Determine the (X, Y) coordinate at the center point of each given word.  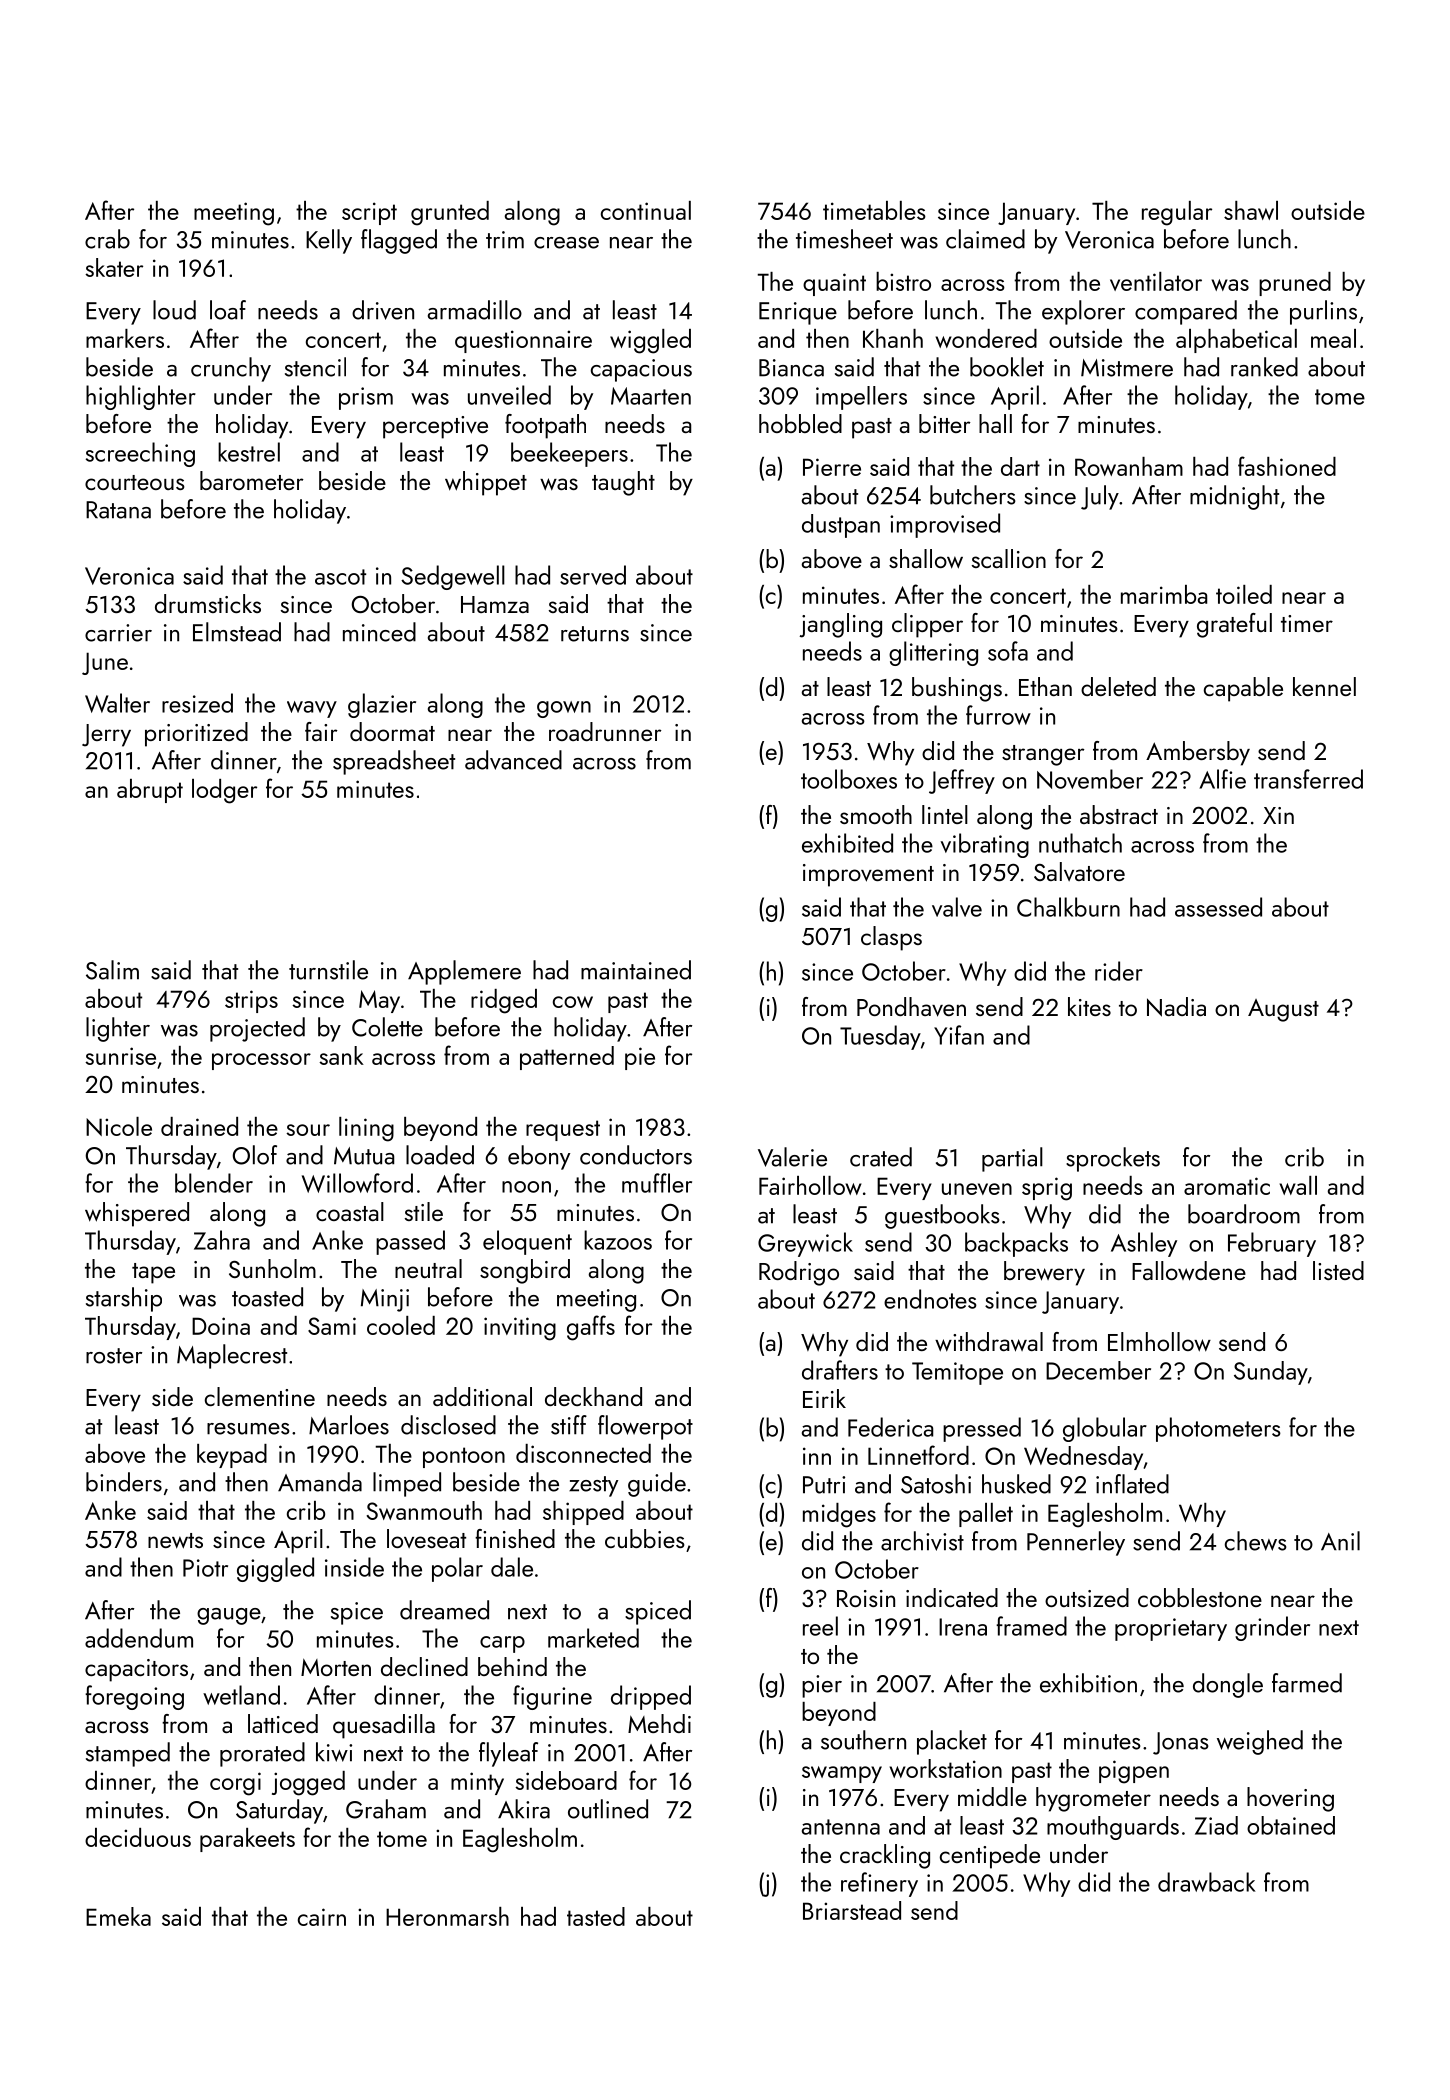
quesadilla (384, 1726)
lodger (224, 791)
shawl (1251, 210)
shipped (583, 1513)
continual (646, 210)
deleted (1118, 686)
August (1283, 1010)
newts (175, 1541)
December (1098, 1370)
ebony (539, 1157)
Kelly (329, 241)
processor (261, 1061)
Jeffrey (962, 781)
